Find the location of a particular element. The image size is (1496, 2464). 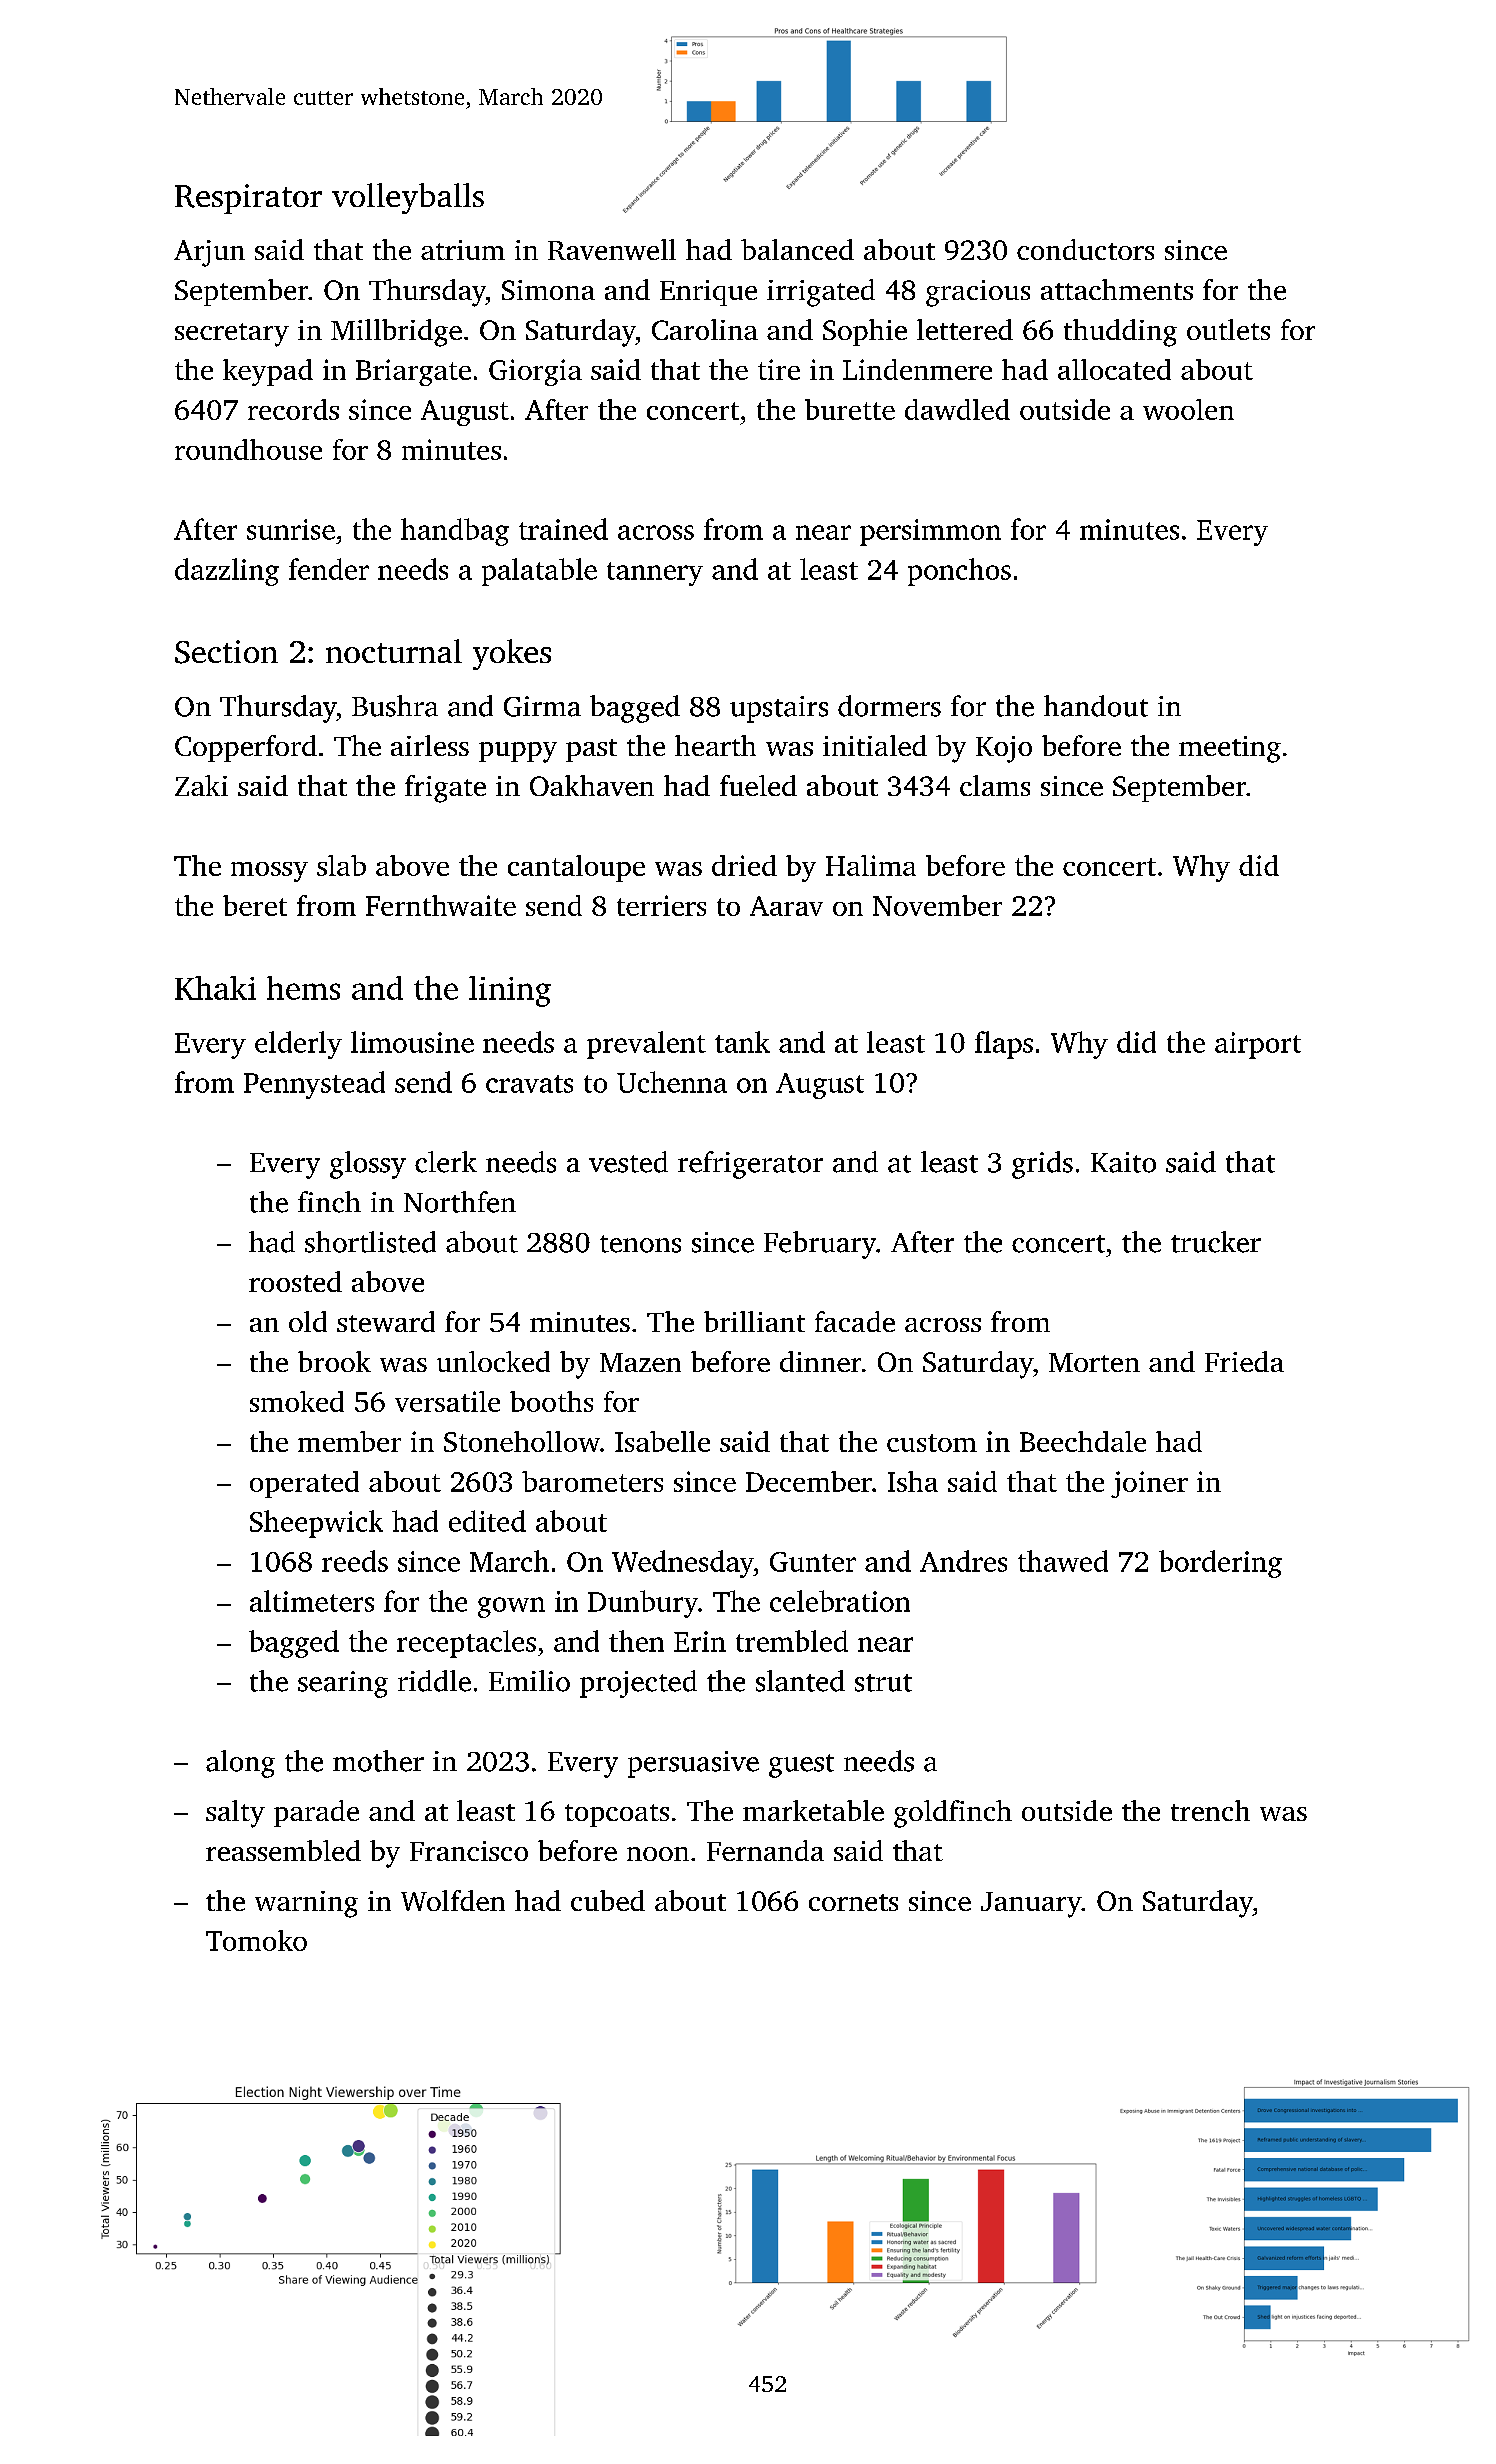

trench is located at coordinates (1210, 1810).
